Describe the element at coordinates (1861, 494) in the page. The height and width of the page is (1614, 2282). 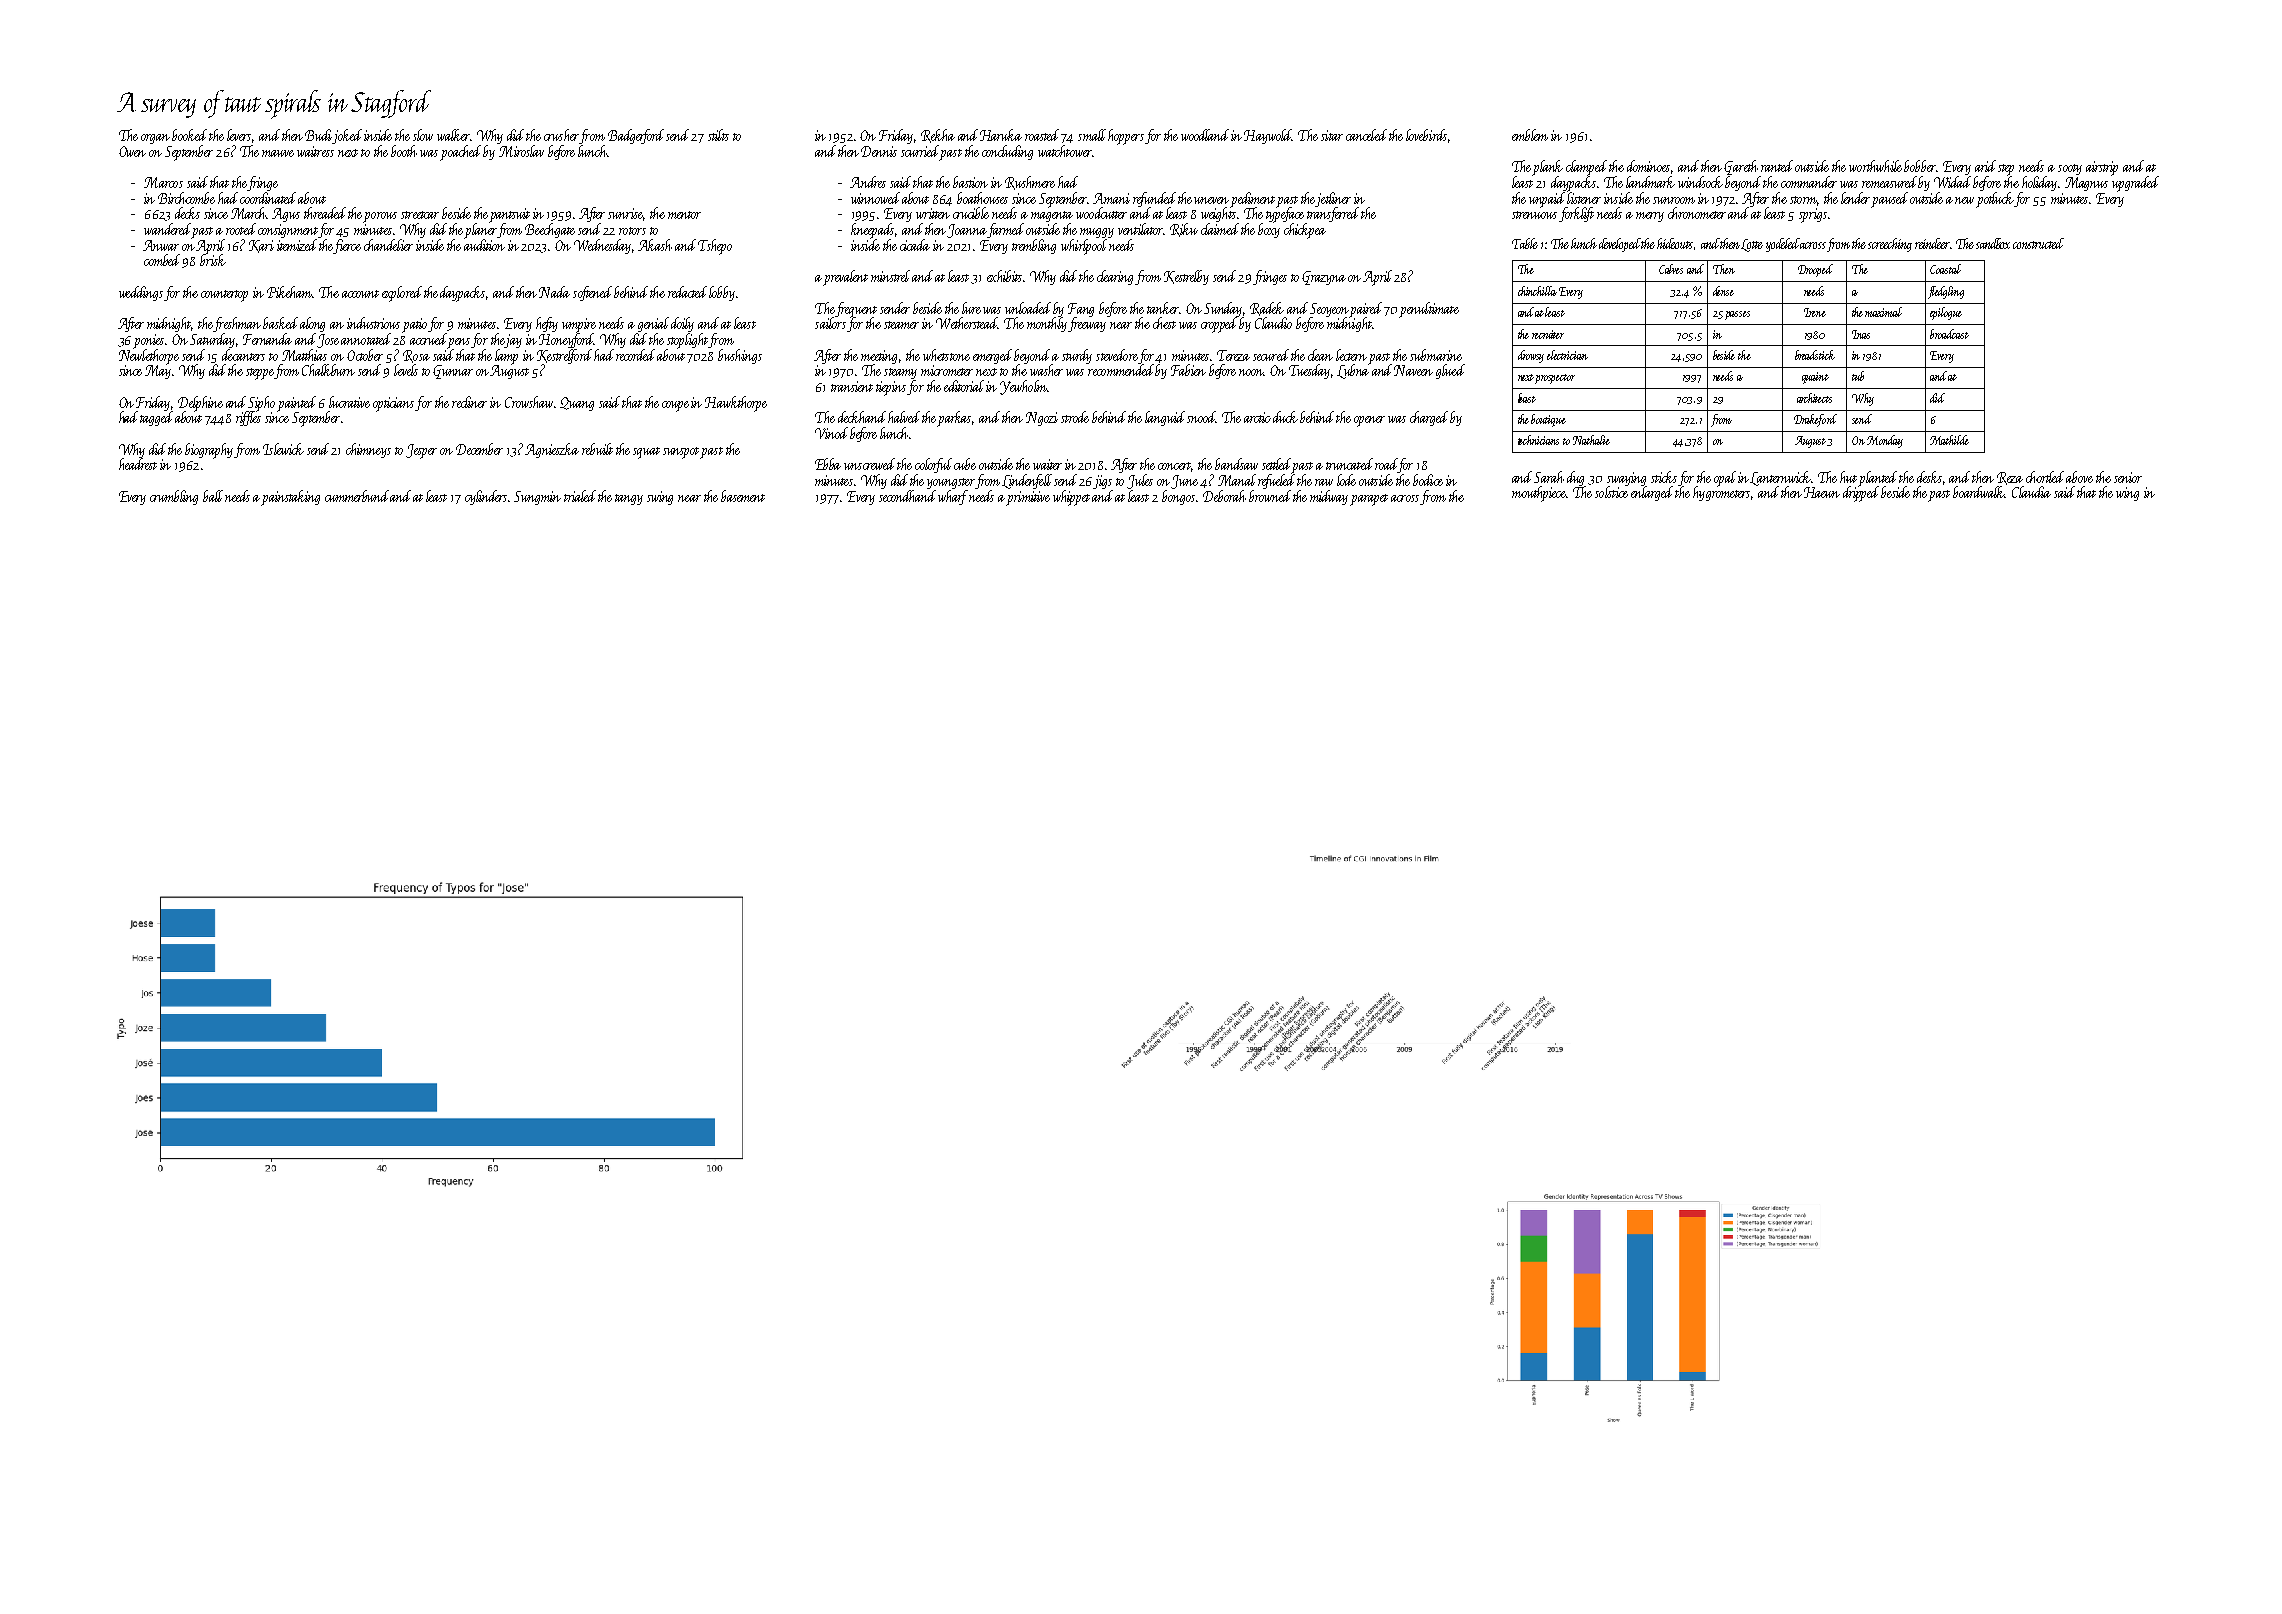
I see `dripped` at that location.
